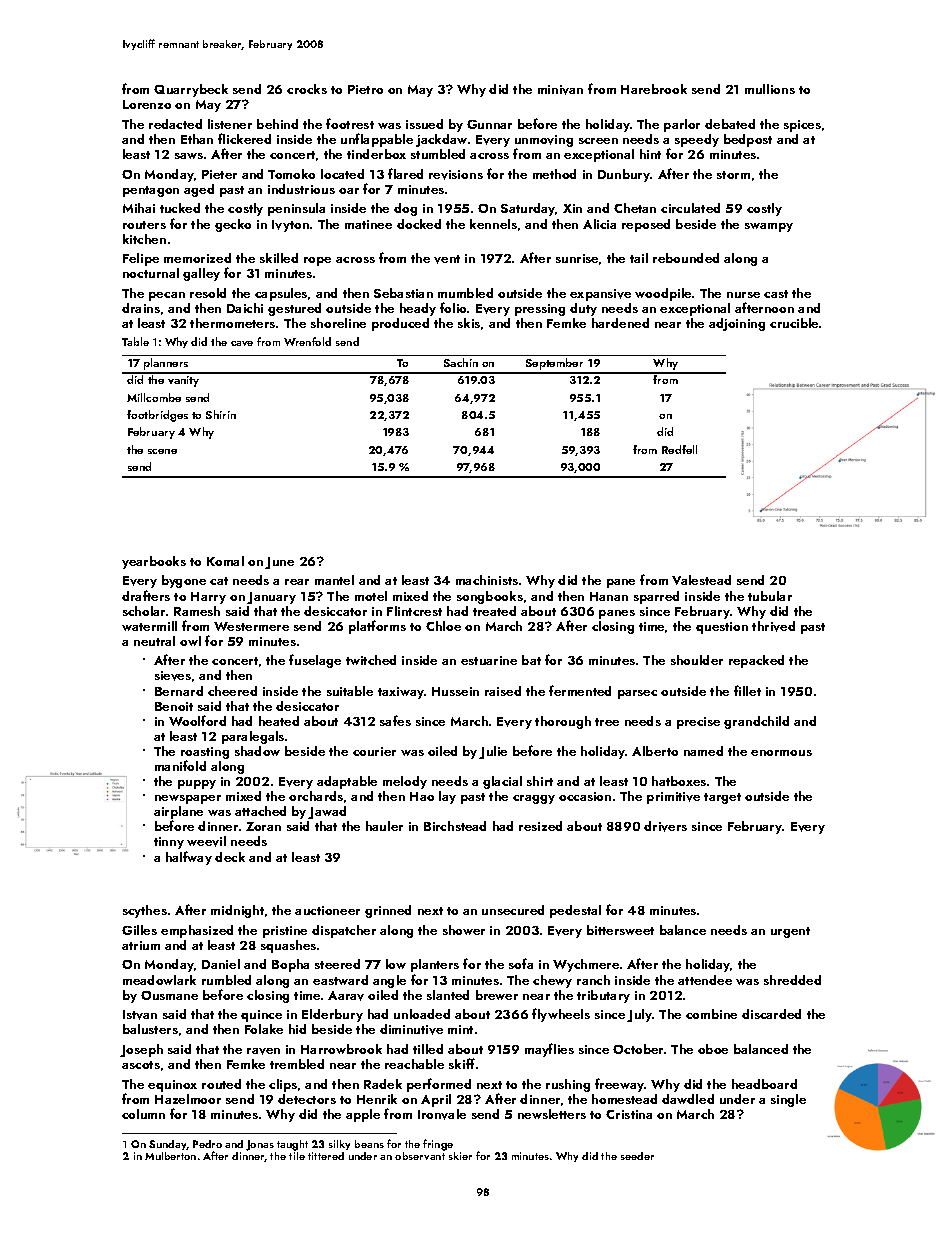 The image size is (952, 1233). What do you see at coordinates (290, 965) in the page?
I see `Bopha` at bounding box center [290, 965].
